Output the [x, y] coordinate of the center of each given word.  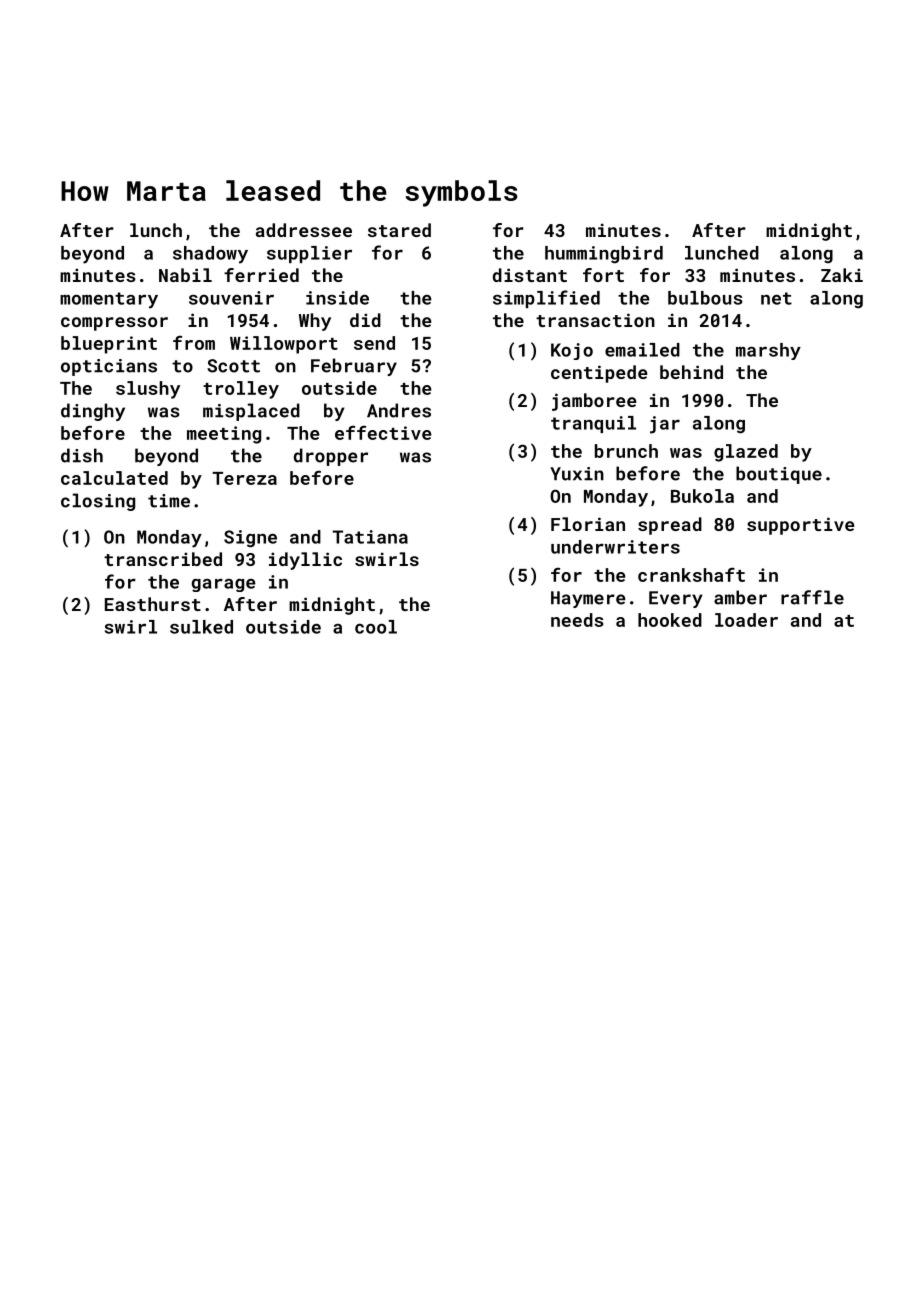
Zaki [842, 275]
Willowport [284, 345]
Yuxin [577, 474]
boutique [779, 475]
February [354, 367]
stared [399, 230]
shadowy [210, 255]
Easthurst [153, 604]
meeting [224, 435]
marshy [768, 351]
